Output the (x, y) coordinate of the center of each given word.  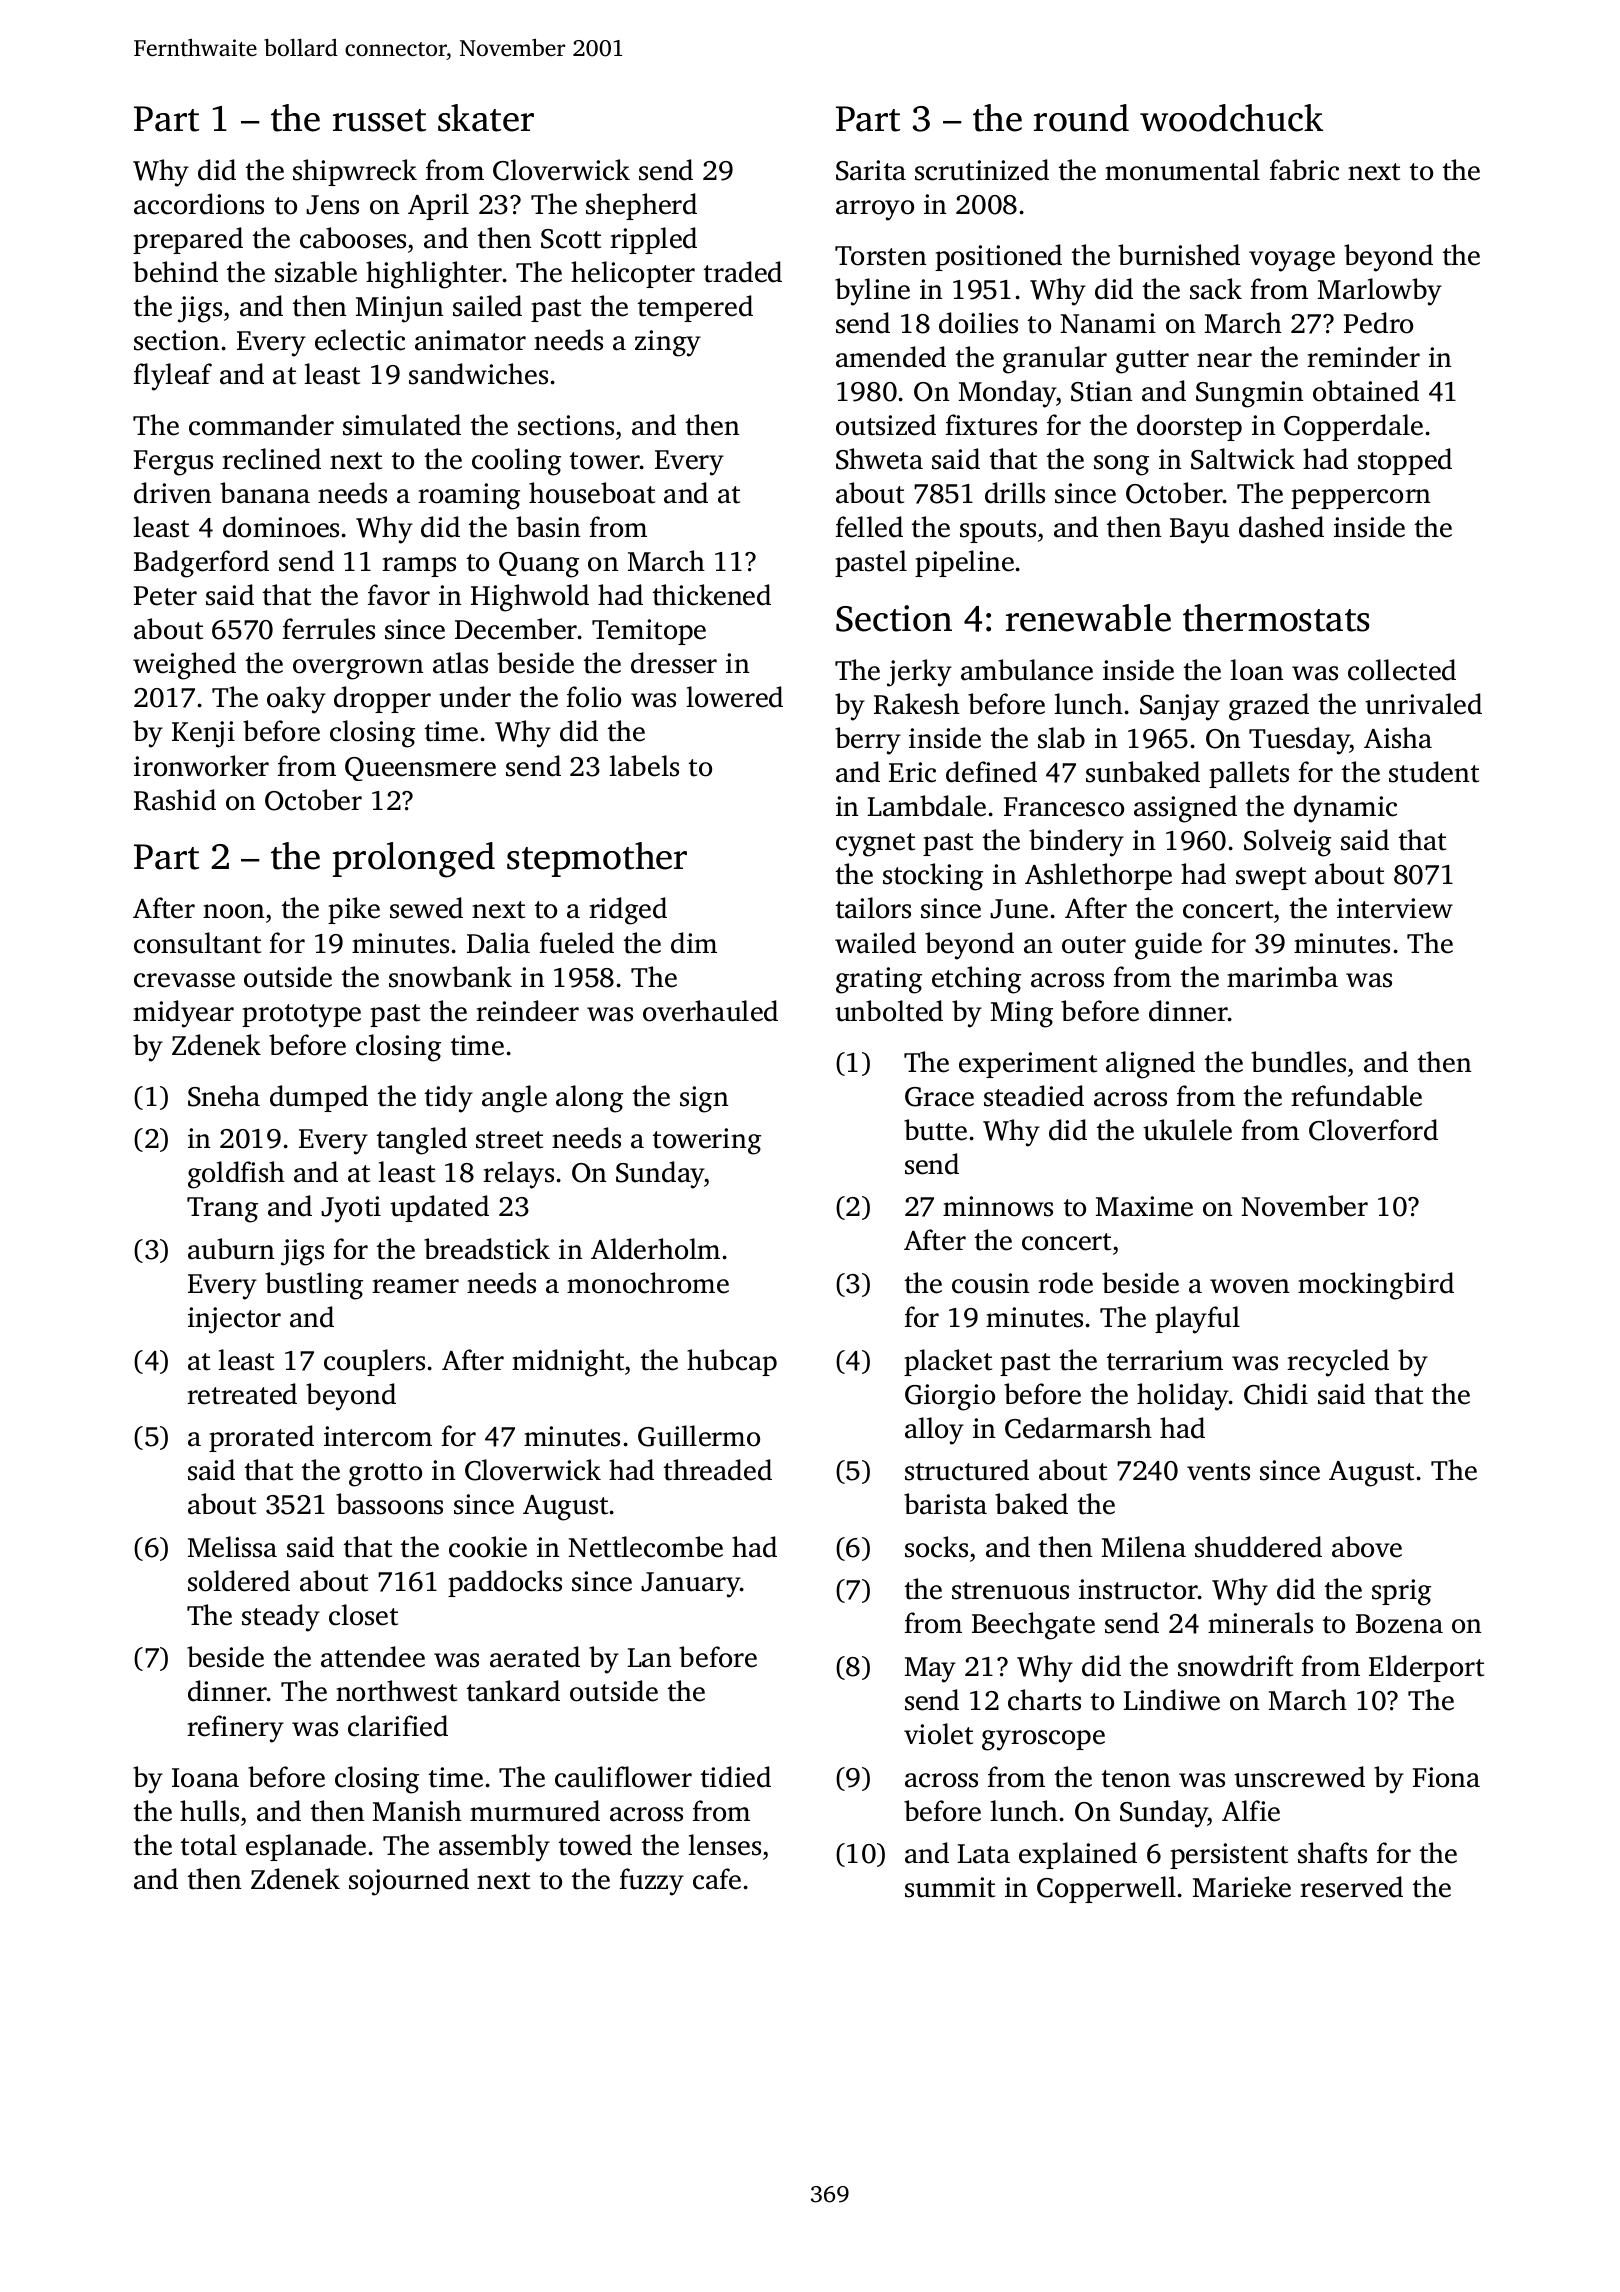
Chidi (1276, 1394)
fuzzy (652, 1882)
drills (1015, 493)
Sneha (224, 1096)
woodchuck (1231, 118)
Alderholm (655, 1249)
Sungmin (1250, 394)
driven (173, 493)
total (209, 1845)
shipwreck (355, 172)
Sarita (871, 170)
